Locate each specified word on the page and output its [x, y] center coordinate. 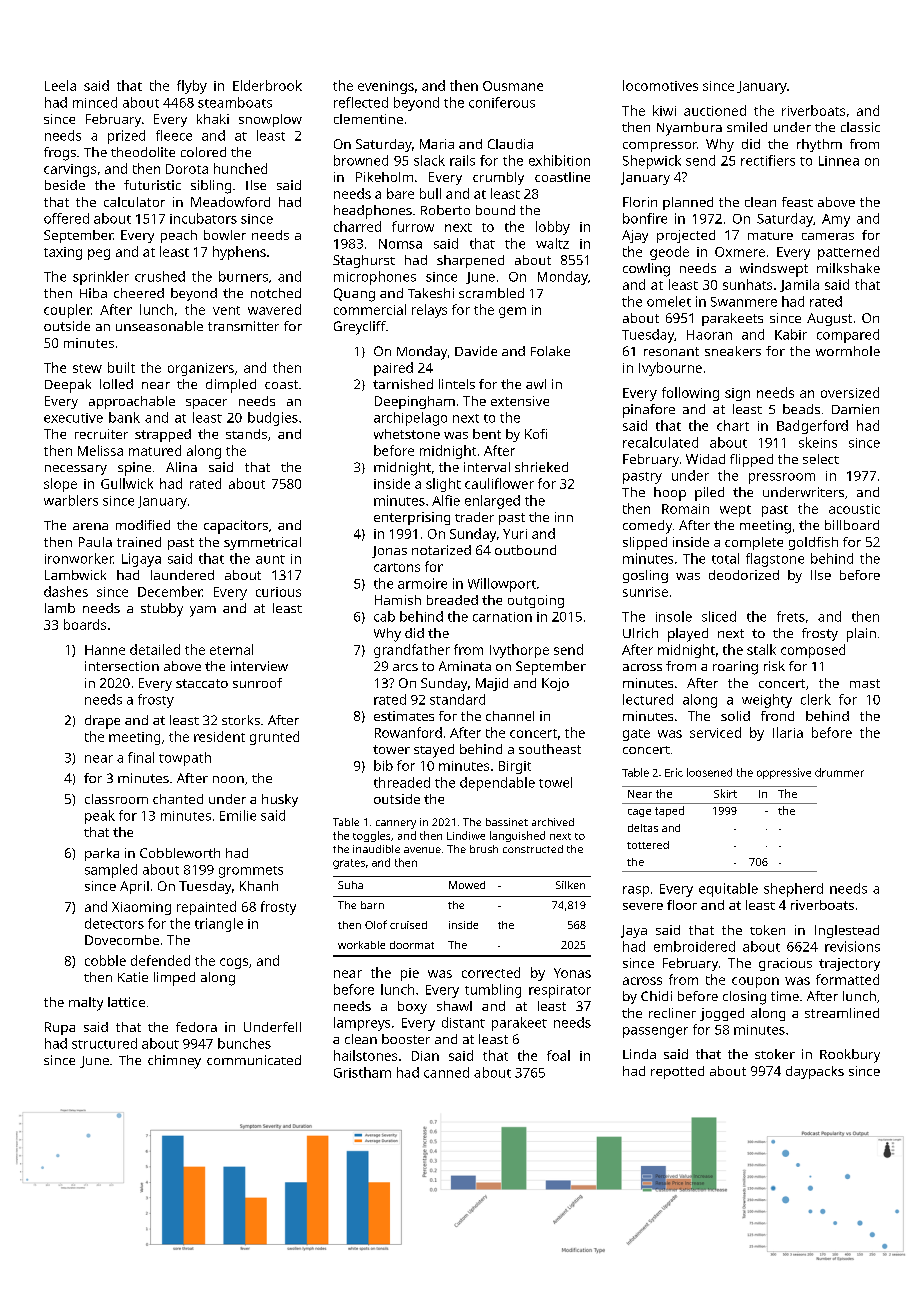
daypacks [815, 1072]
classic [860, 127]
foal [558, 1055]
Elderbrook [267, 85]
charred [357, 226]
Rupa [60, 1028]
